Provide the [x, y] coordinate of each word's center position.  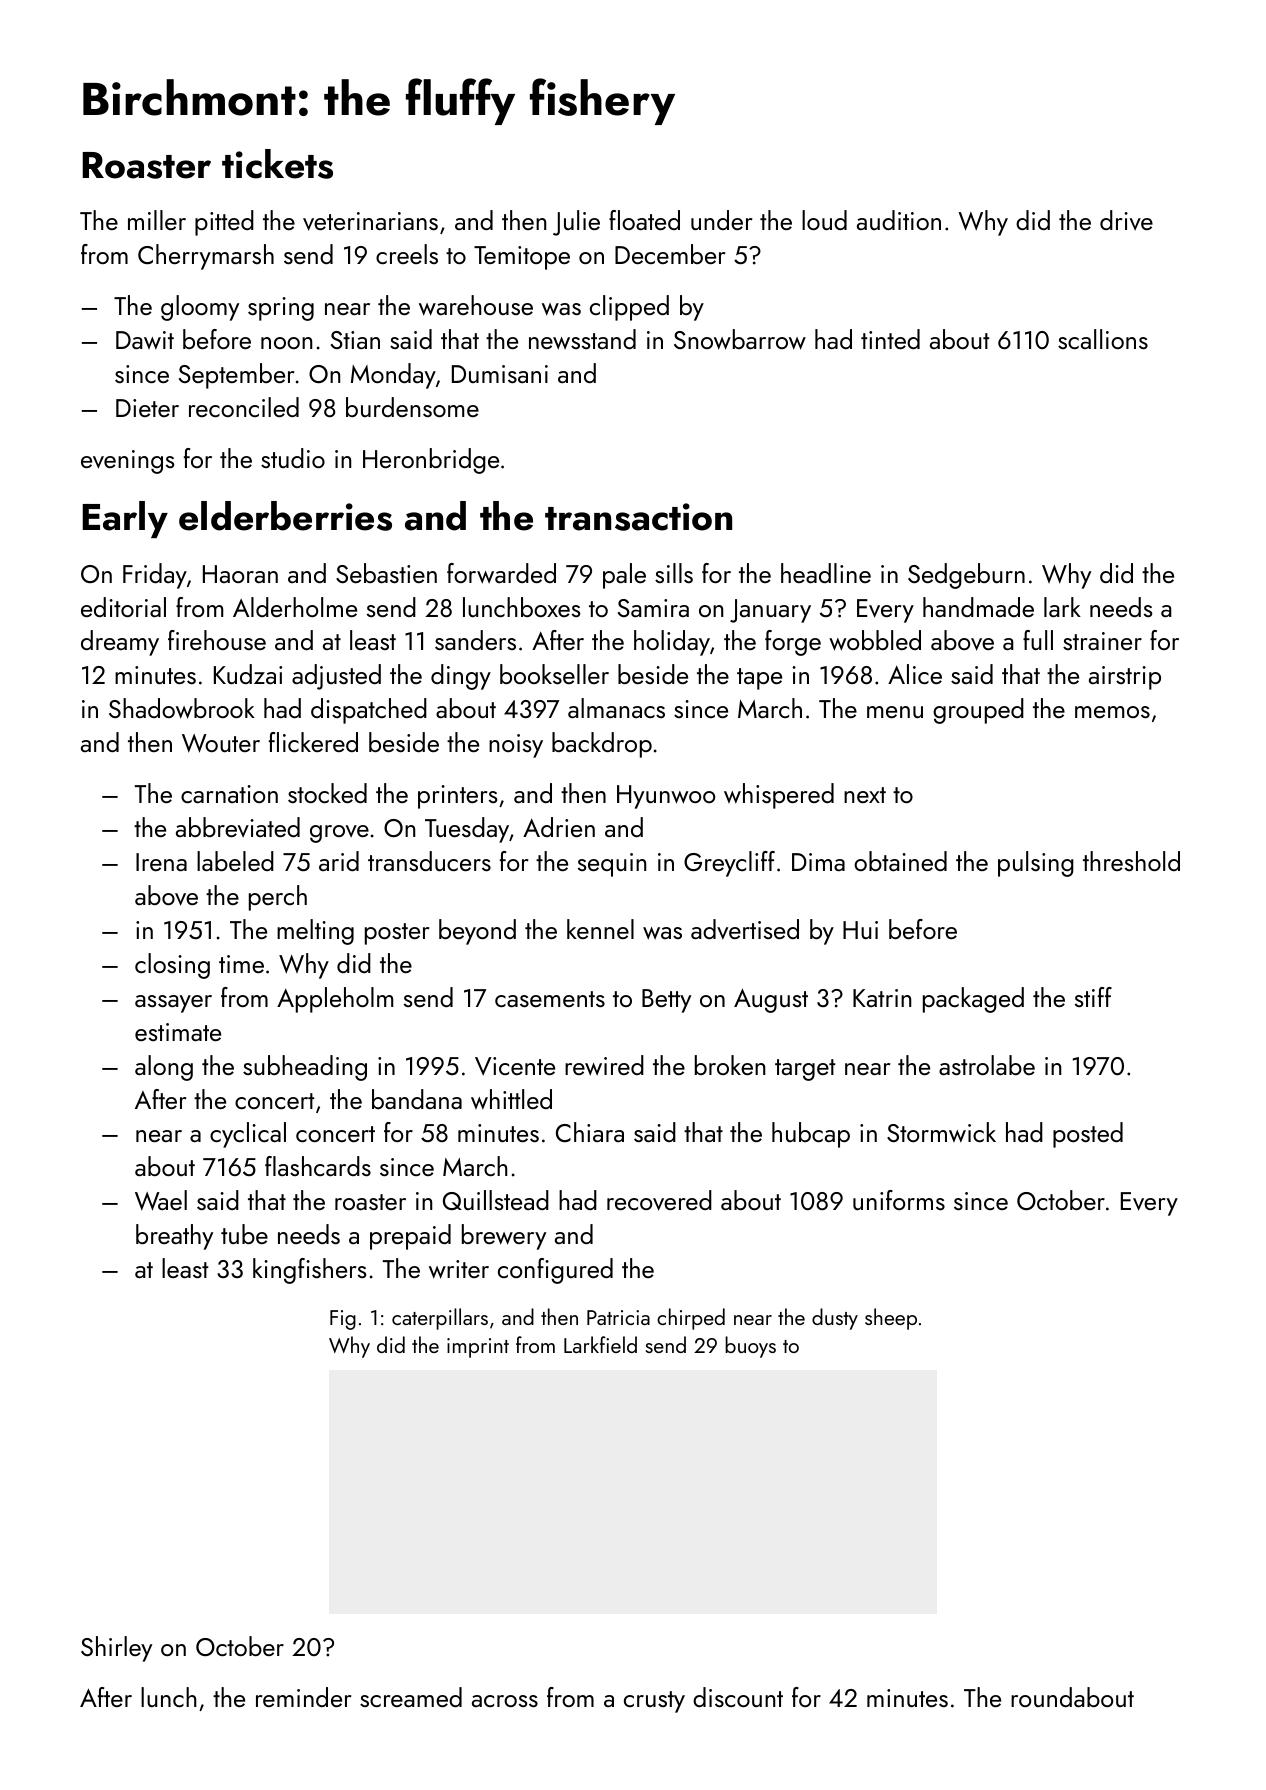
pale [624, 576]
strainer [1102, 641]
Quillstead [496, 1200]
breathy [174, 1237]
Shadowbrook [182, 708]
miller [157, 220]
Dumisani [500, 374]
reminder [304, 1697]
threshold [1131, 861]
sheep [891, 1319]
